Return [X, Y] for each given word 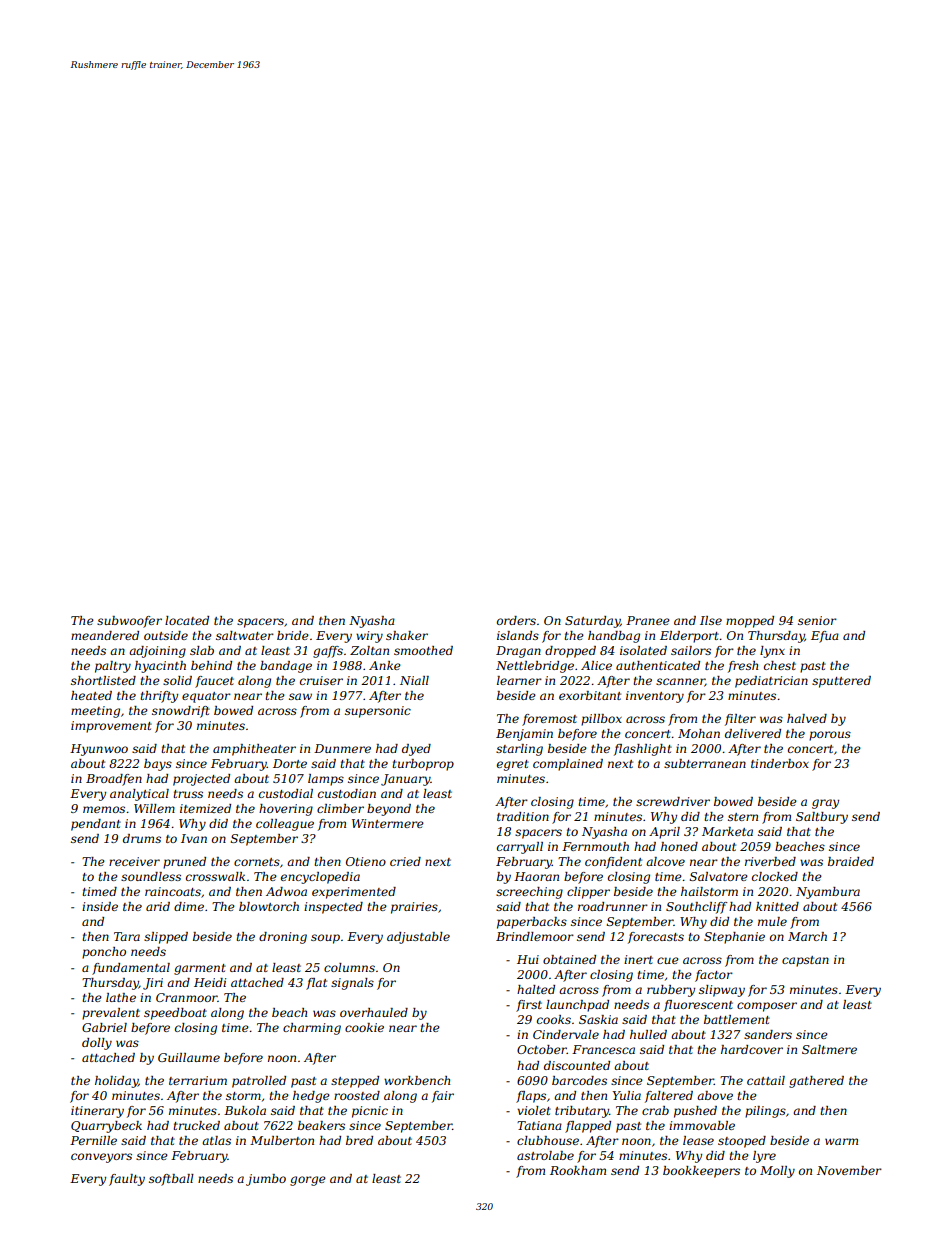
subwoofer [129, 622]
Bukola [245, 1110]
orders [516, 620]
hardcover [752, 1049]
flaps [531, 1097]
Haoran [536, 876]
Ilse [711, 620]
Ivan [194, 838]
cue [668, 960]
